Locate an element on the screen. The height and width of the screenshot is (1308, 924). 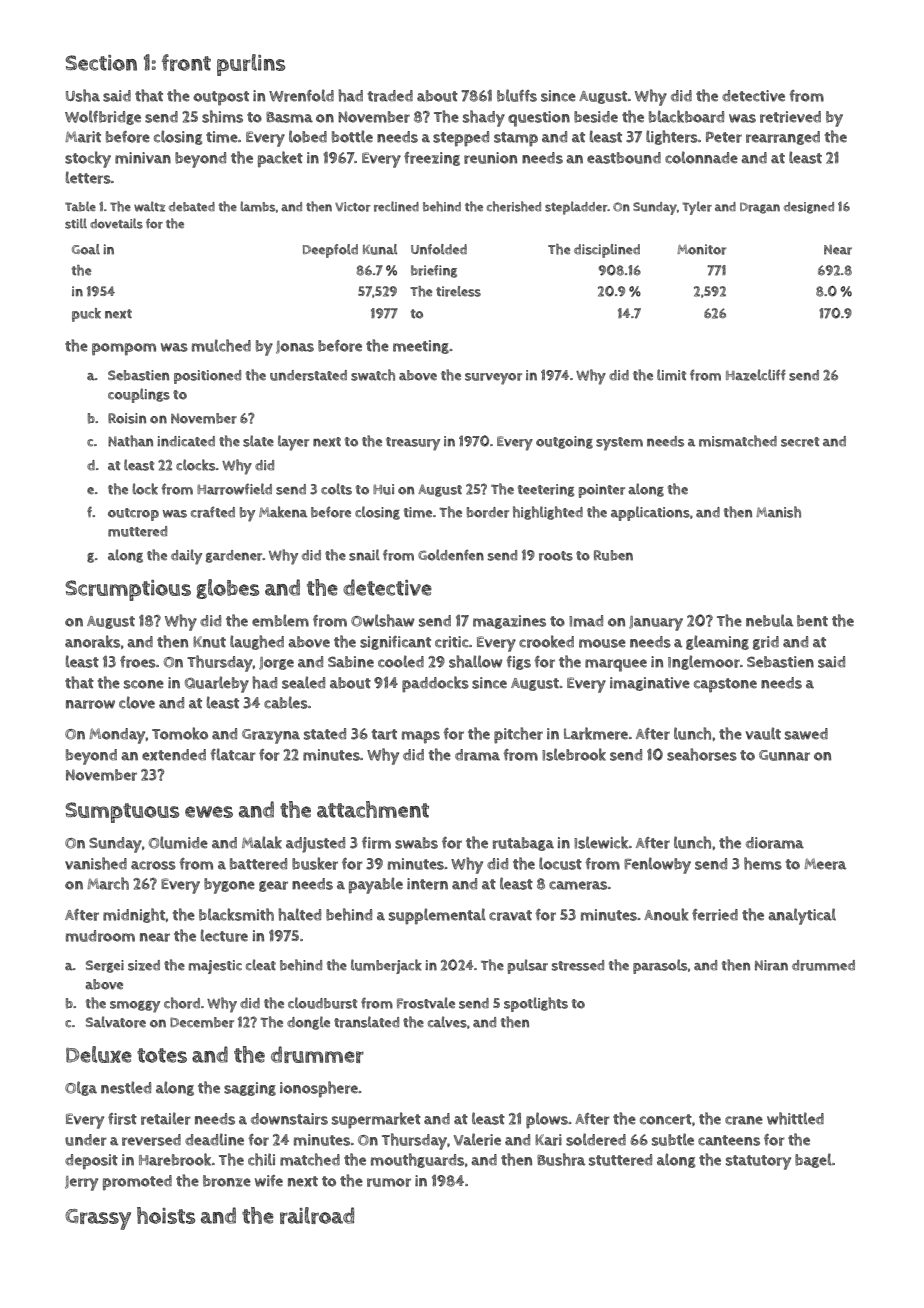
bluffs is located at coordinates (517, 95).
